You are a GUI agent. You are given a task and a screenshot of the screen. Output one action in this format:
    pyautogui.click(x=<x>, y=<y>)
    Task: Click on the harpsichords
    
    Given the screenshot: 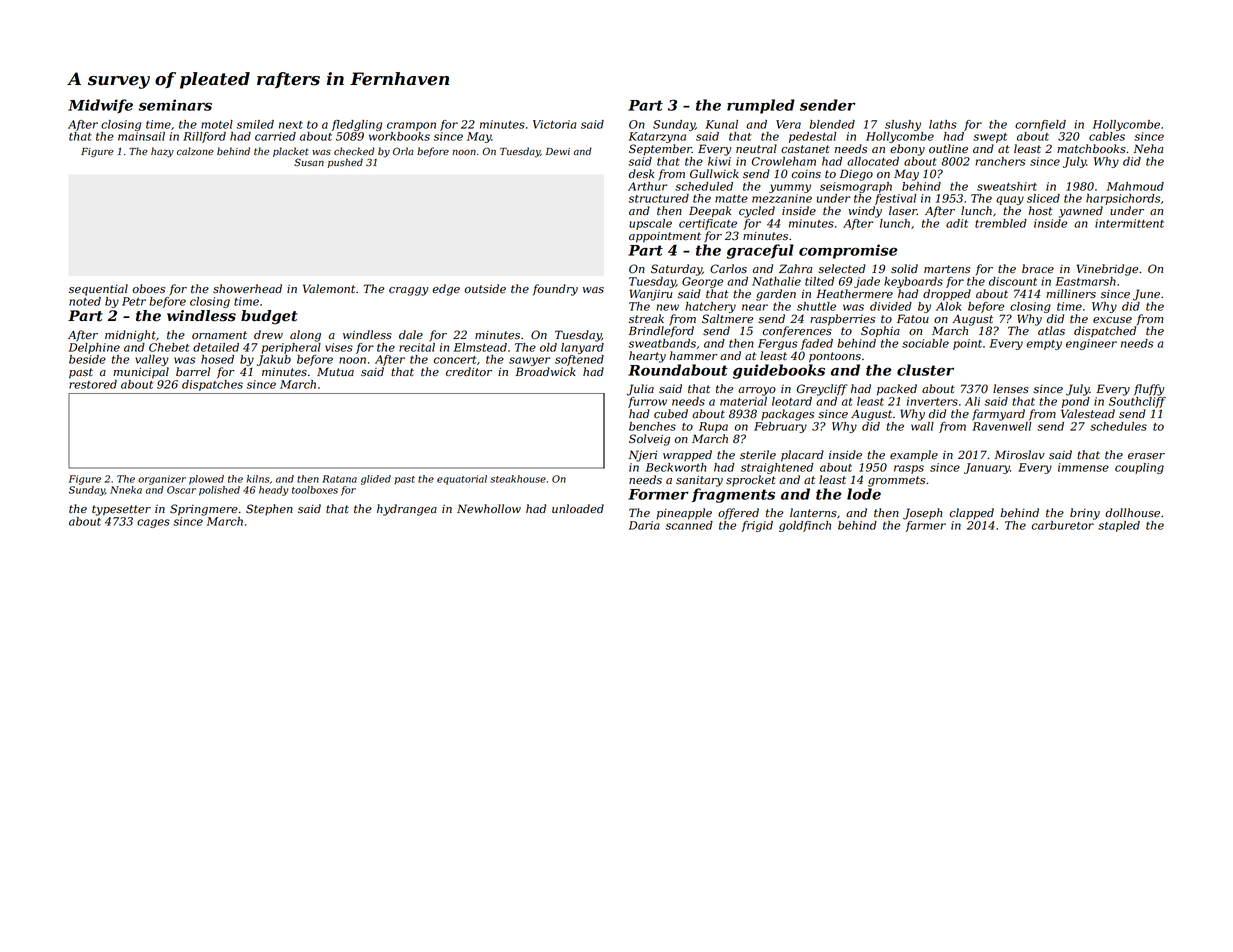 What is the action you would take?
    pyautogui.click(x=1123, y=199)
